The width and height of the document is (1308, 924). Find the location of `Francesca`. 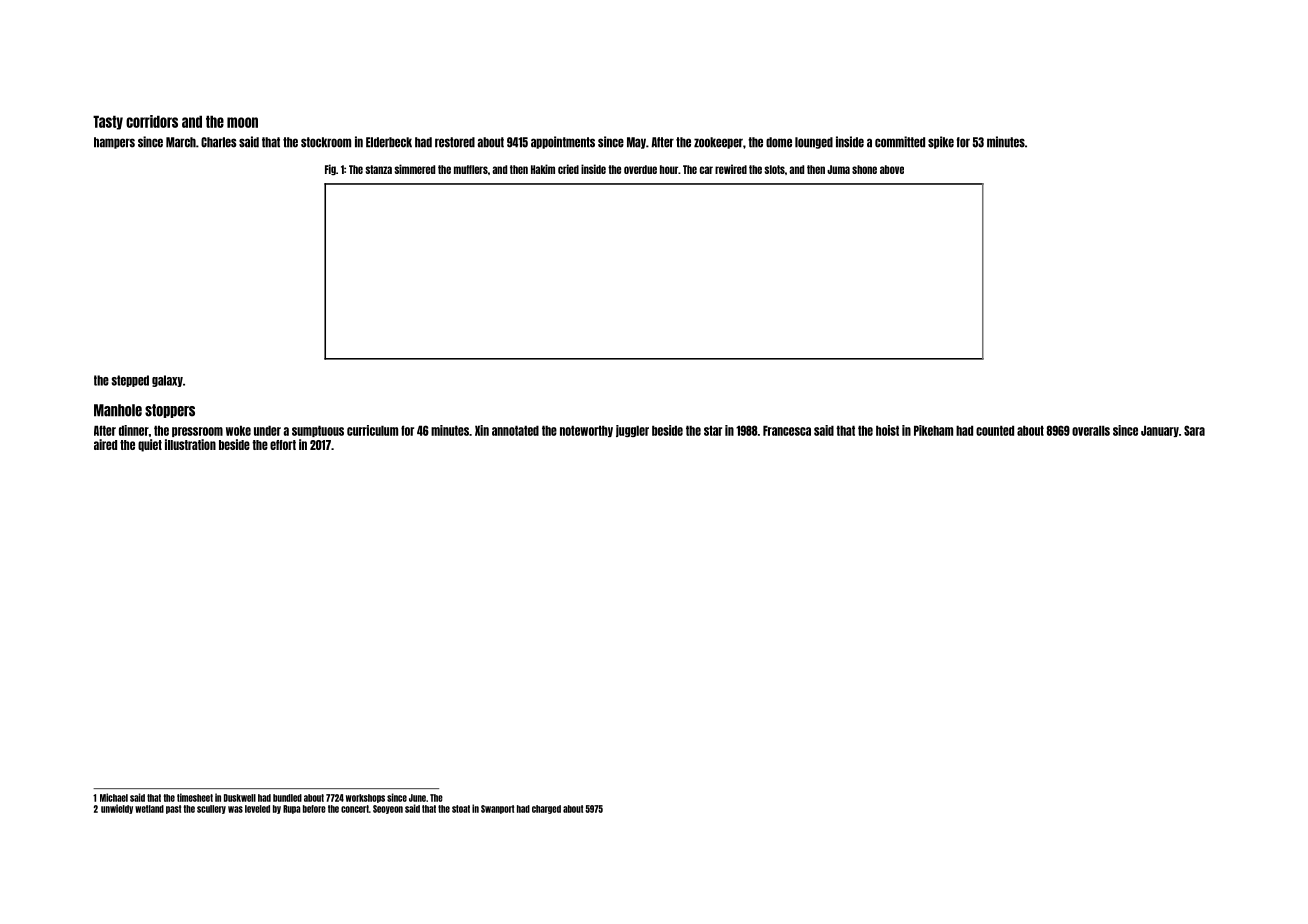

Francesca is located at coordinates (787, 430).
